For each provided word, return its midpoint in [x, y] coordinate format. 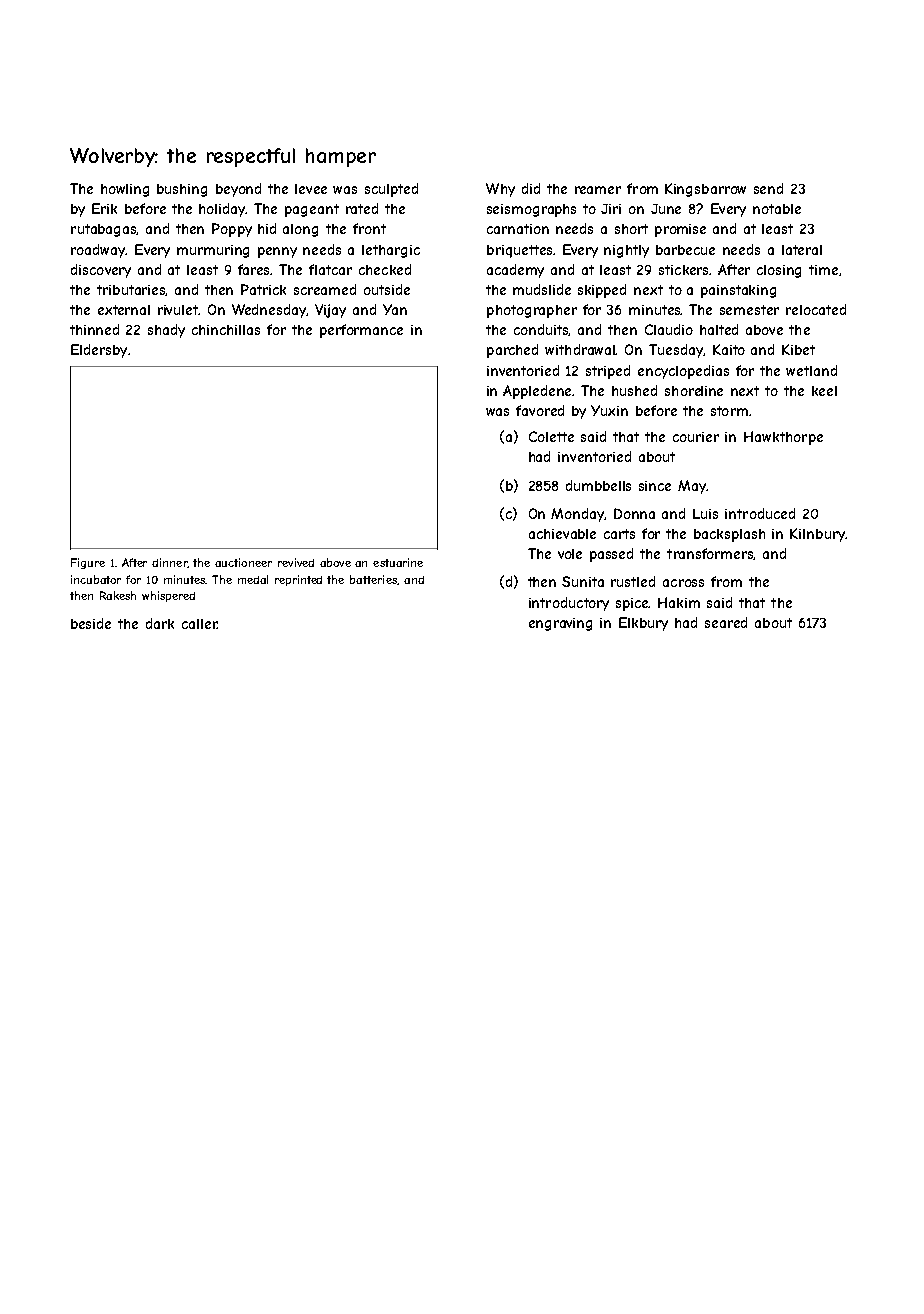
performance [361, 331]
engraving [560, 624]
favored [540, 410]
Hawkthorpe [783, 438]
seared [726, 622]
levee [311, 189]
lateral [802, 250]
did [531, 188]
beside [91, 623]
